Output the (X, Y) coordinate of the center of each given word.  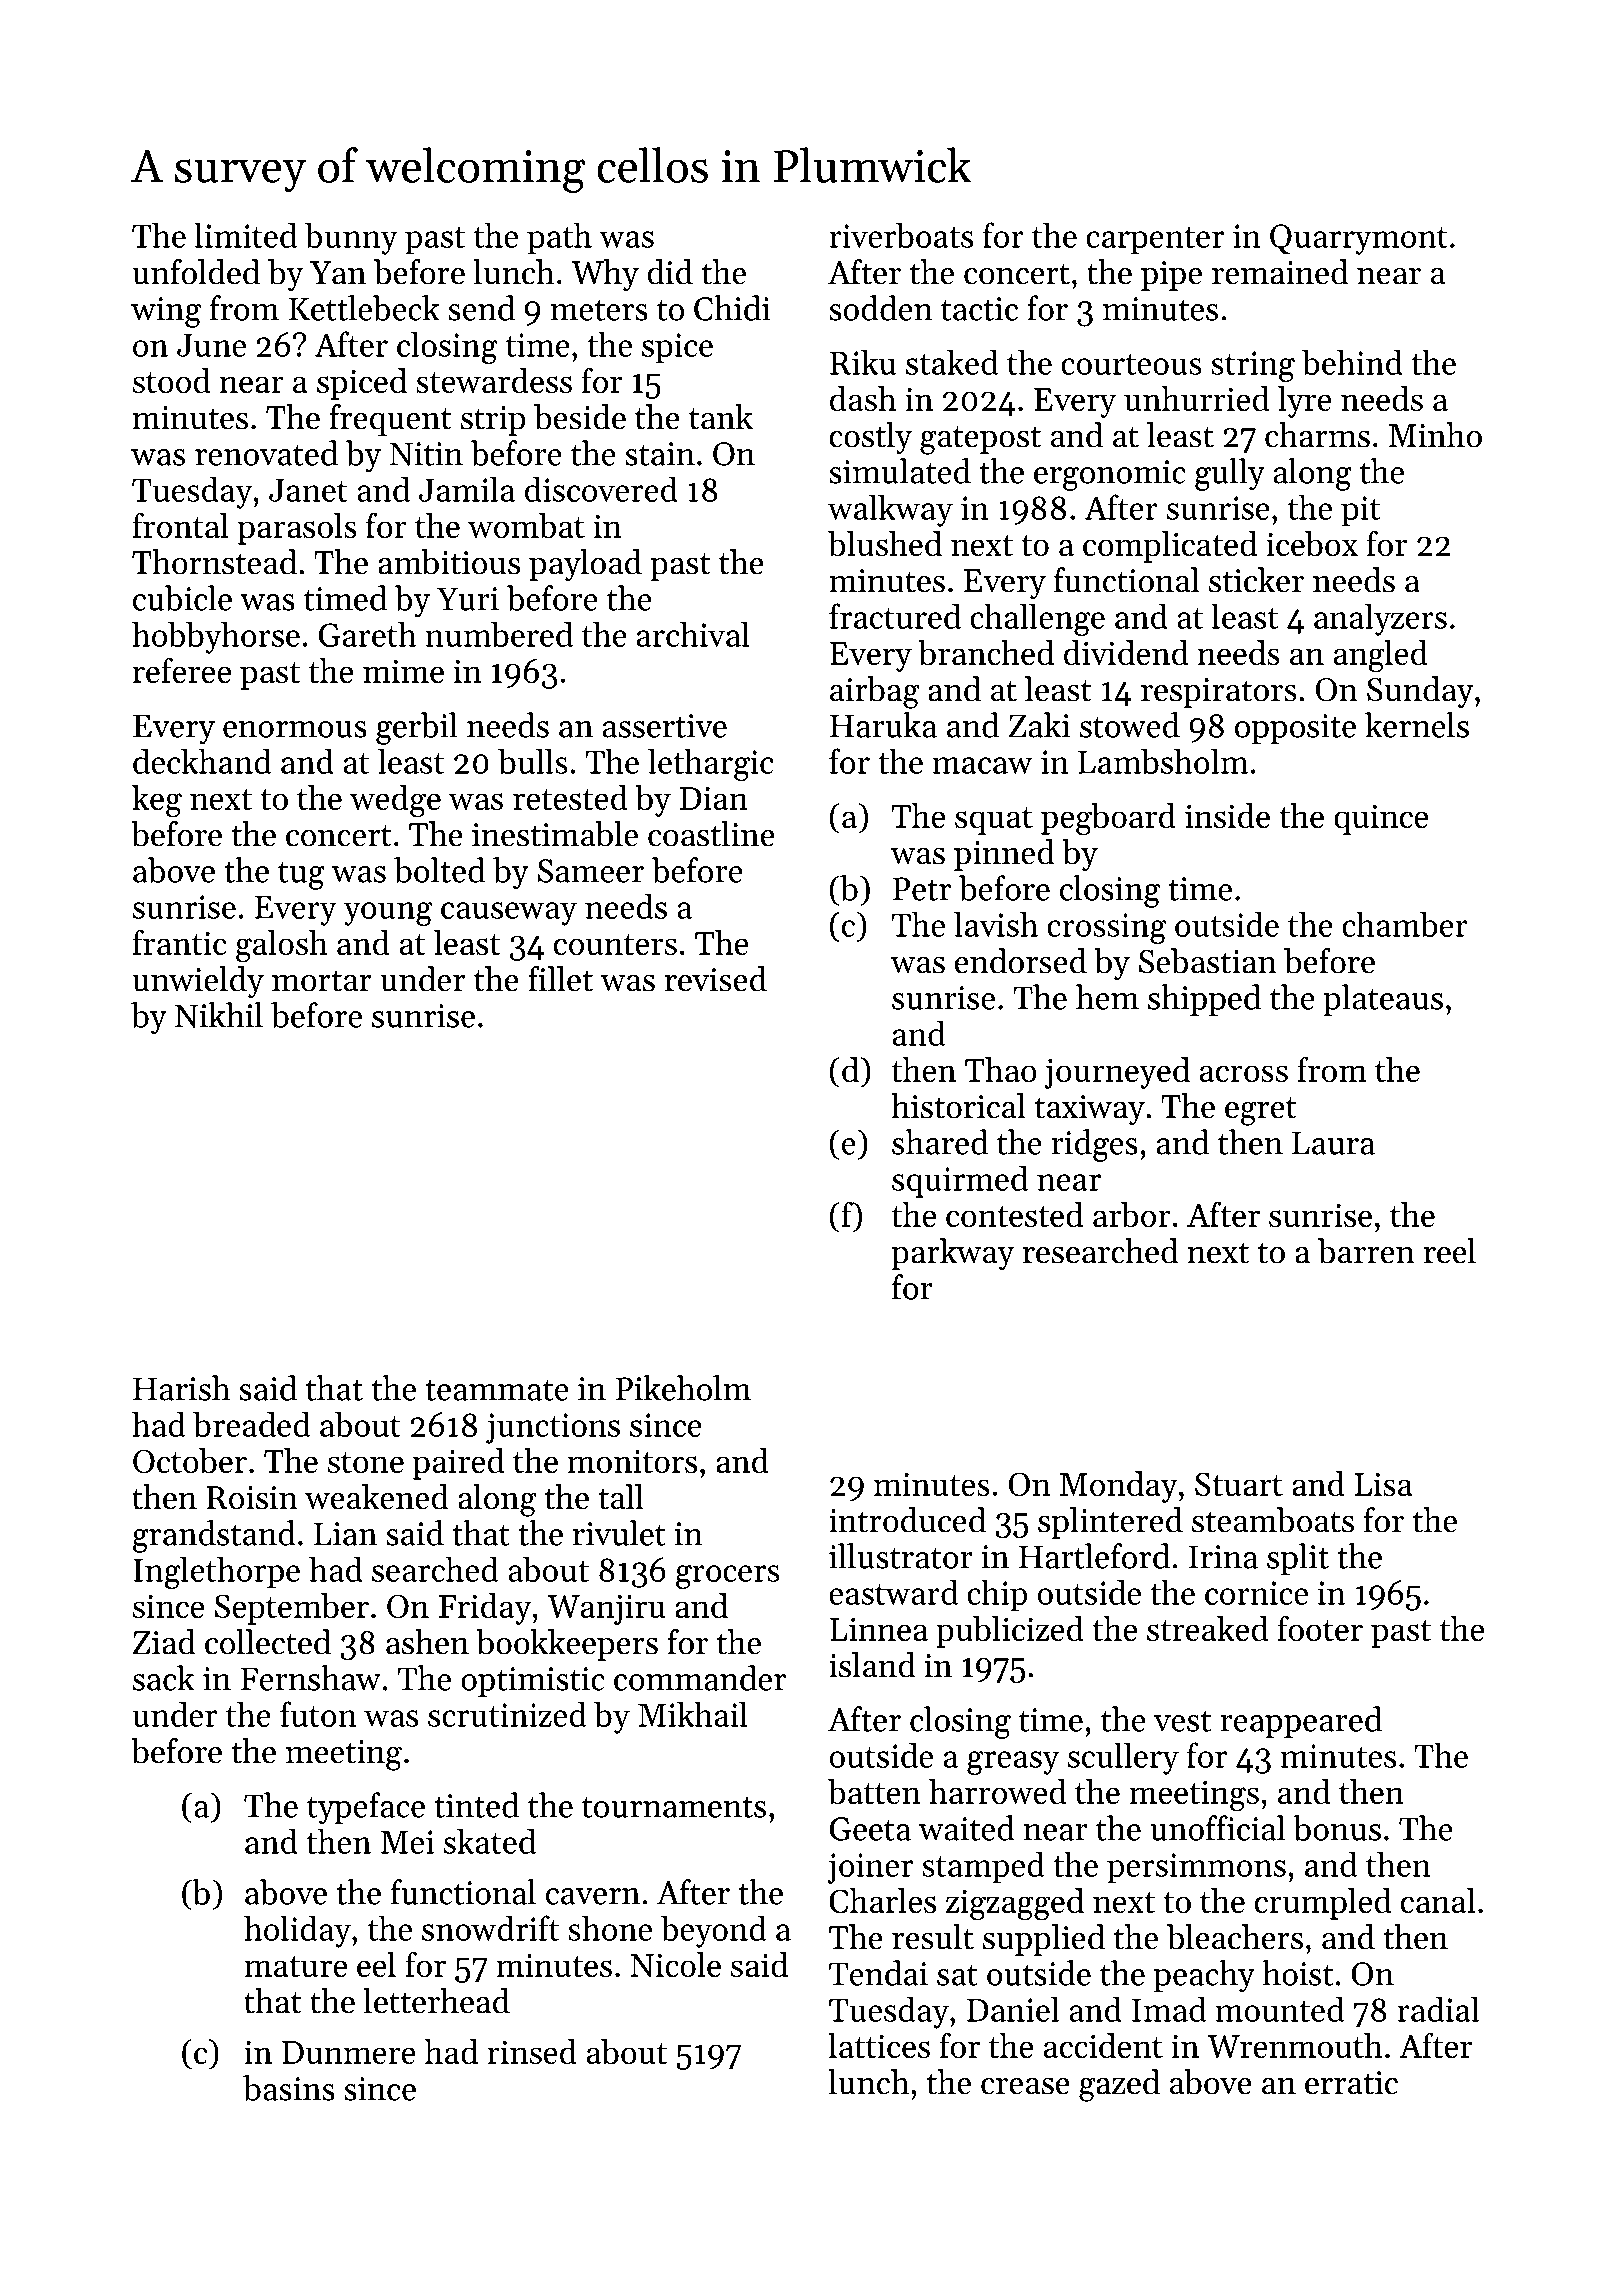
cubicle (182, 598)
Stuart (1239, 1484)
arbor (1132, 1214)
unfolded (196, 272)
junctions (553, 1428)
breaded (252, 1424)
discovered (601, 489)
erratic (1351, 2083)
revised (716, 979)
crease (1025, 2086)
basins (289, 2088)
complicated (1170, 547)
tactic (979, 309)
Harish (181, 1388)
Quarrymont (1359, 239)
